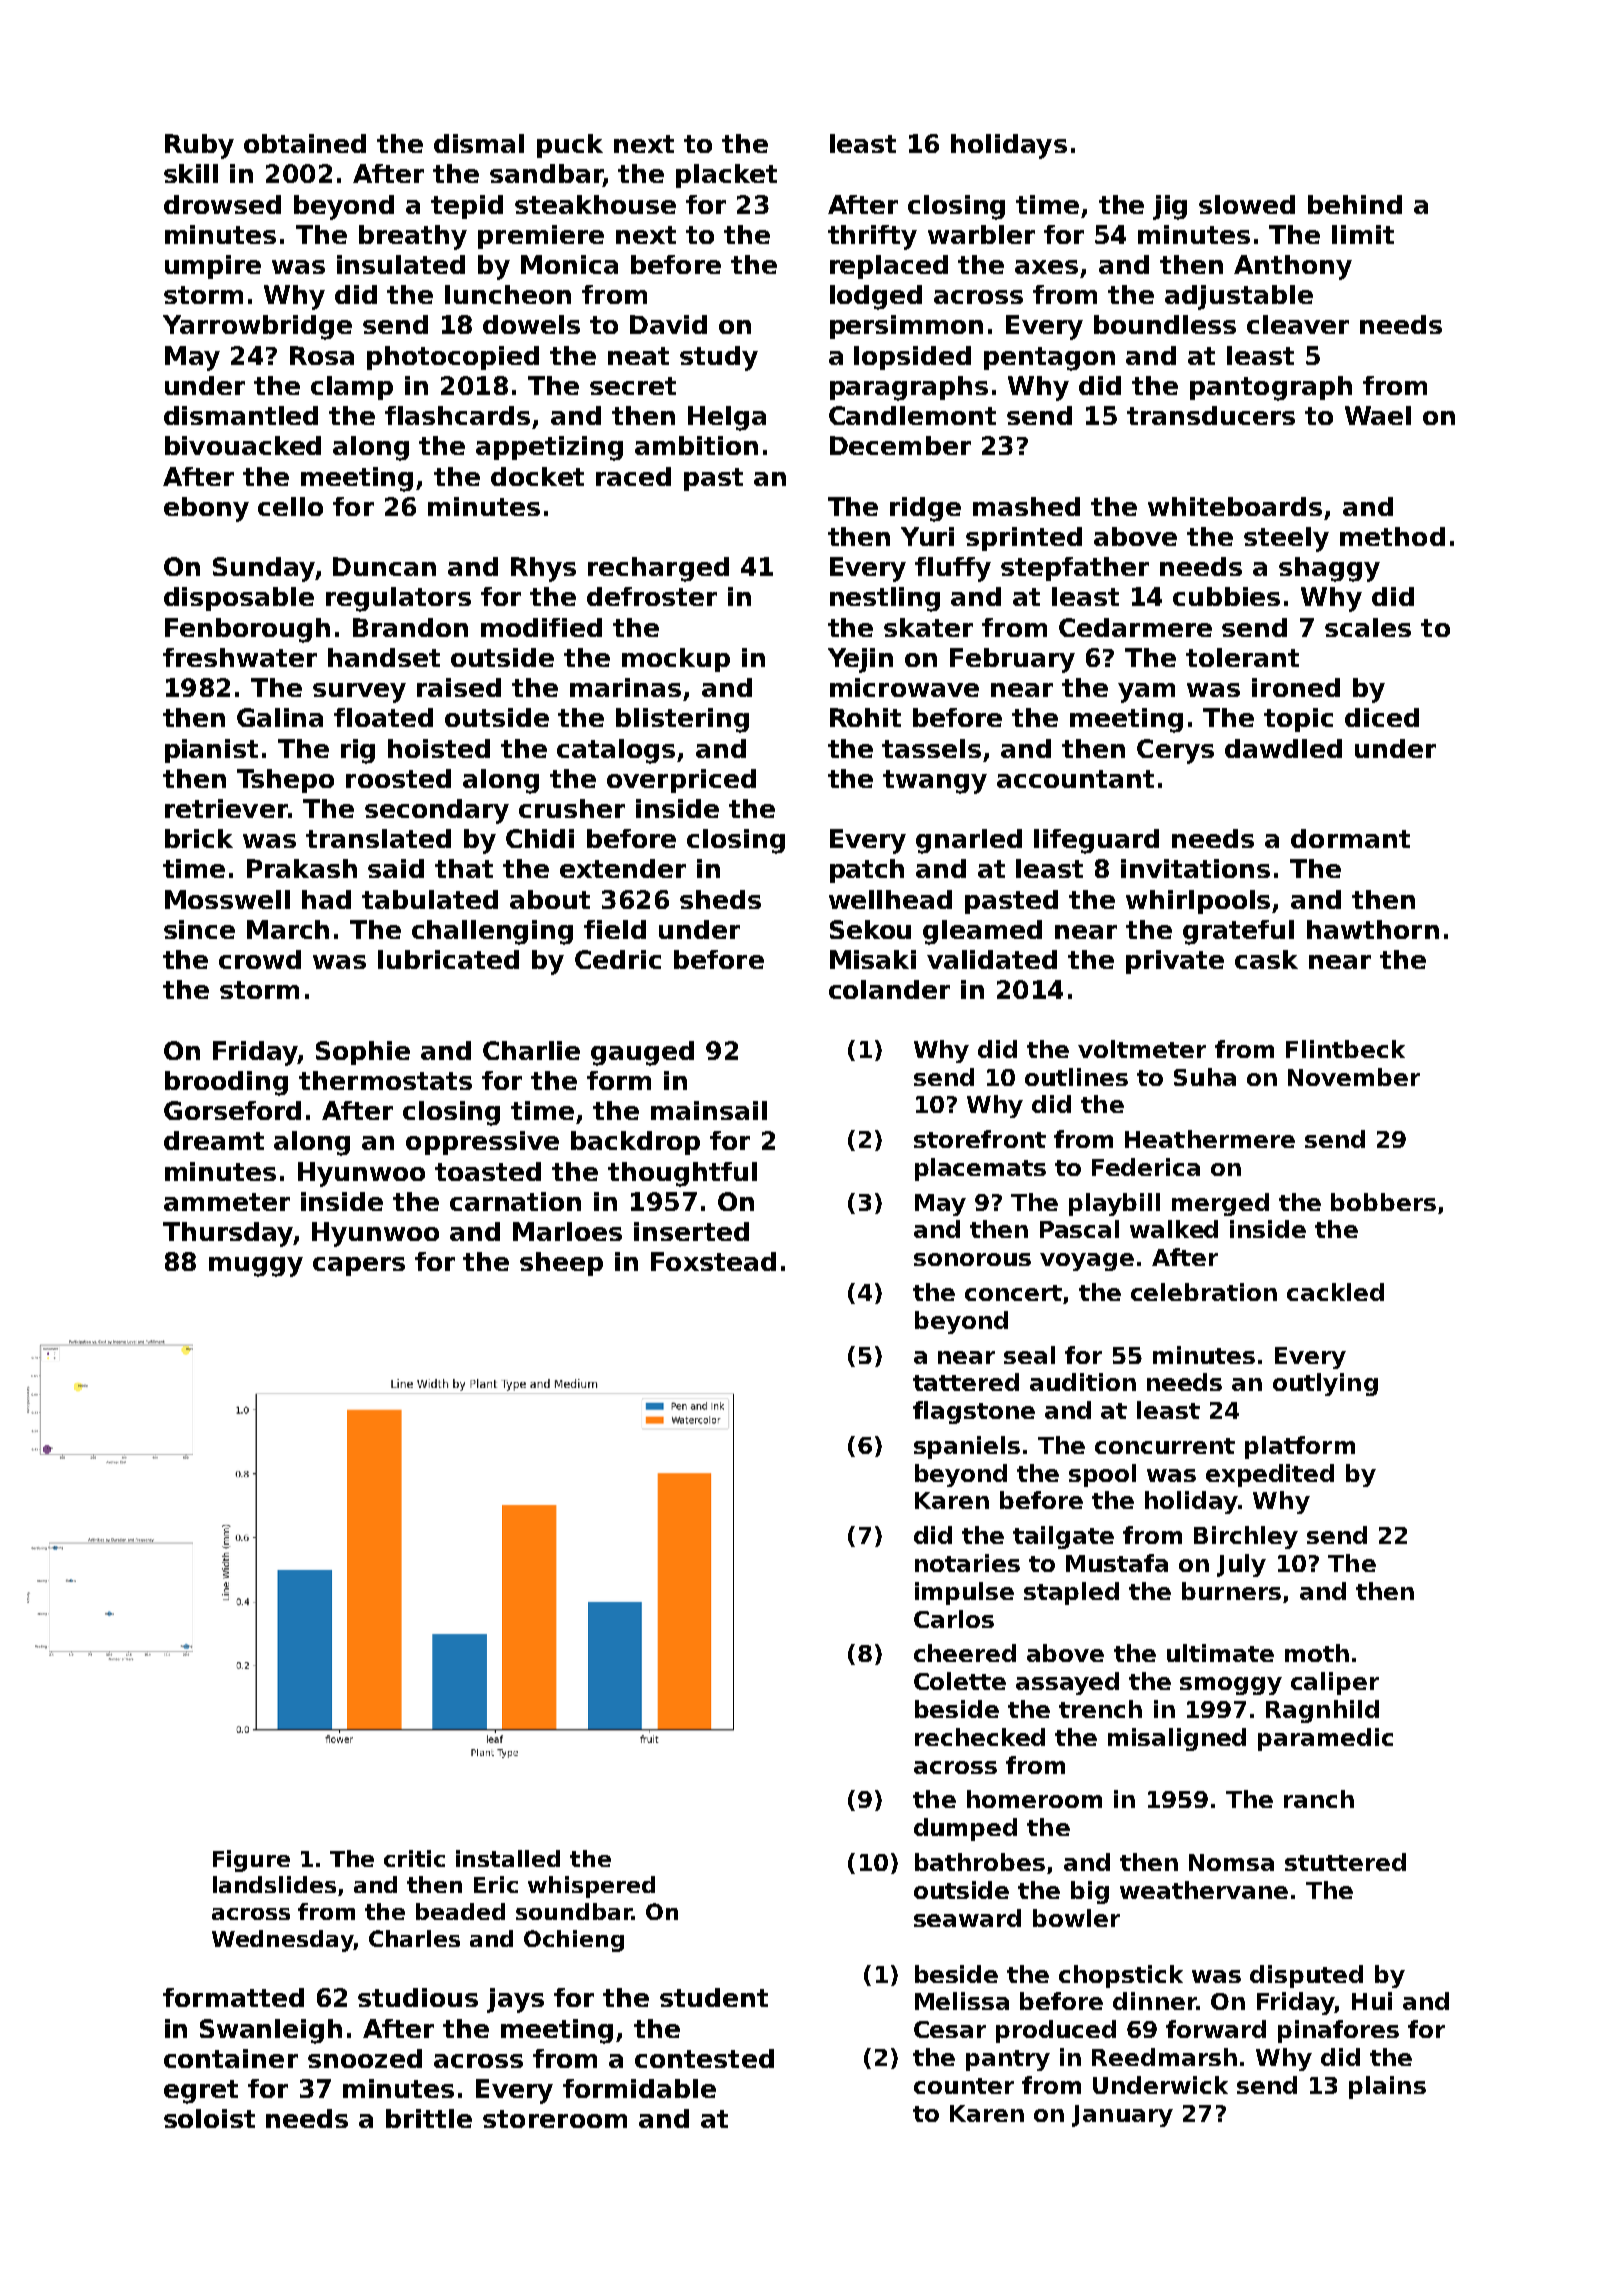  Describe the element at coordinates (927, 536) in the screenshot. I see `Yuri` at that location.
